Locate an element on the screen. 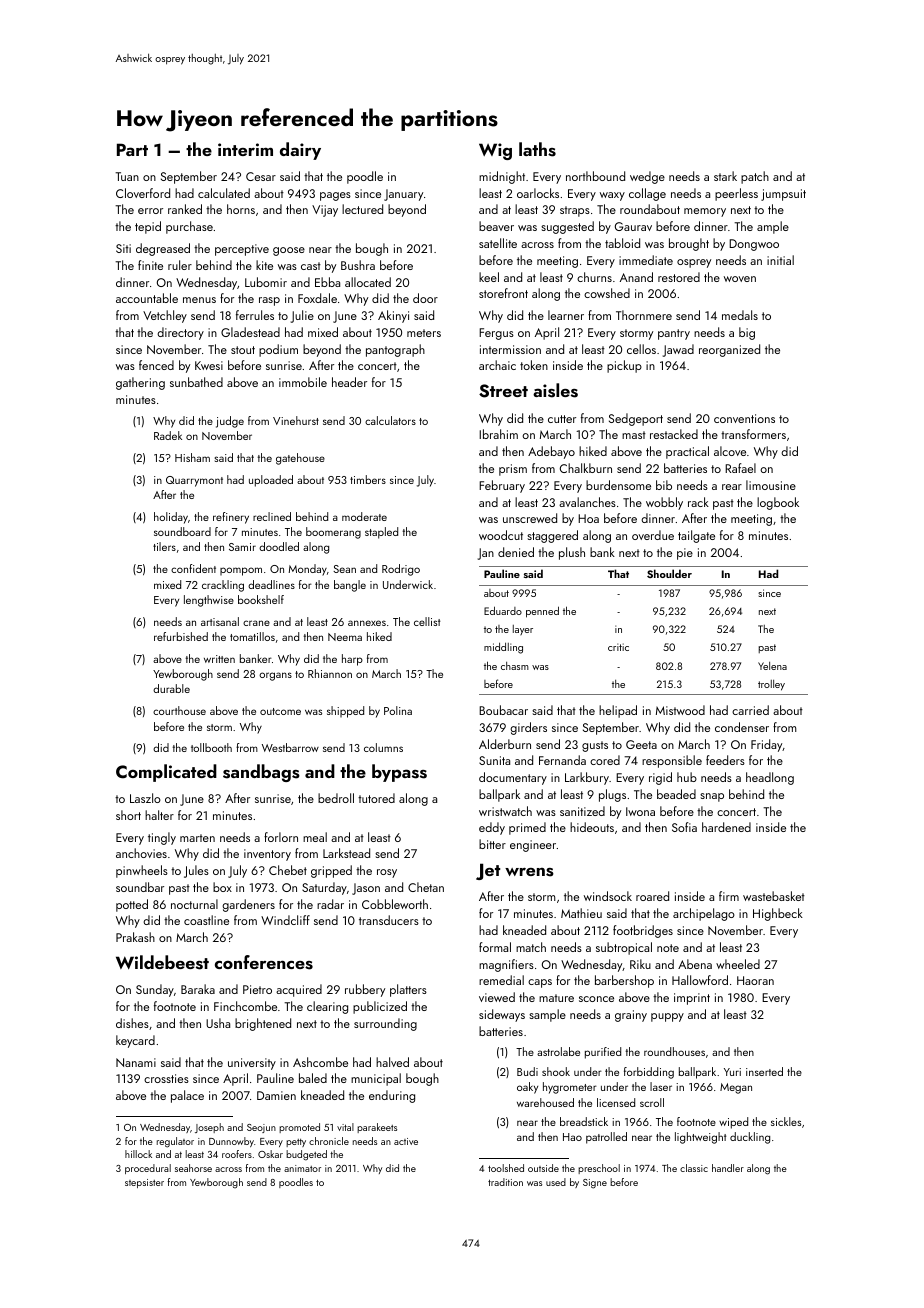  transducers is located at coordinates (389, 920).
